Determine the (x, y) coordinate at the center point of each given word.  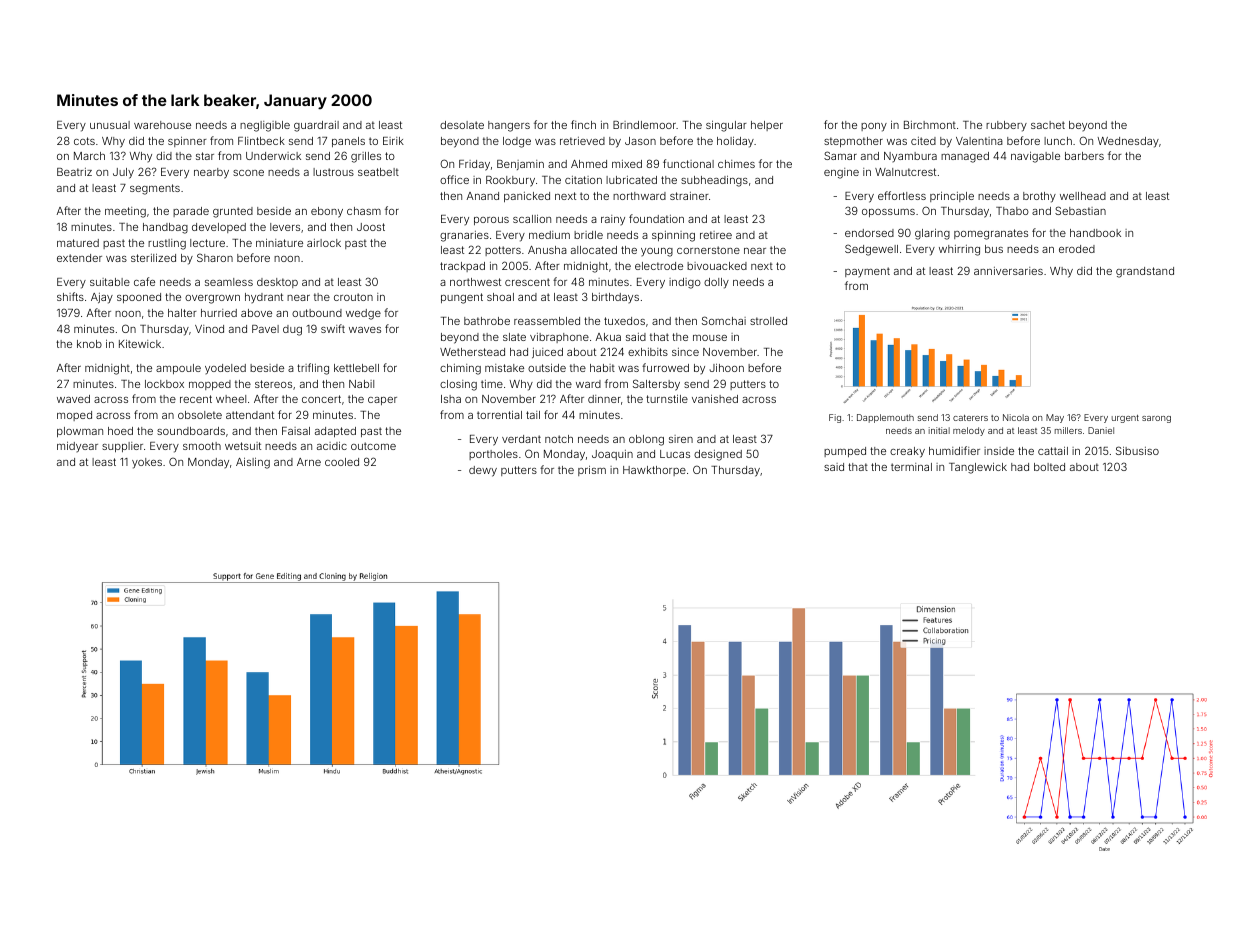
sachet (1048, 125)
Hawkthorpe (654, 471)
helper (767, 126)
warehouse (162, 125)
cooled (342, 462)
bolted (1049, 467)
